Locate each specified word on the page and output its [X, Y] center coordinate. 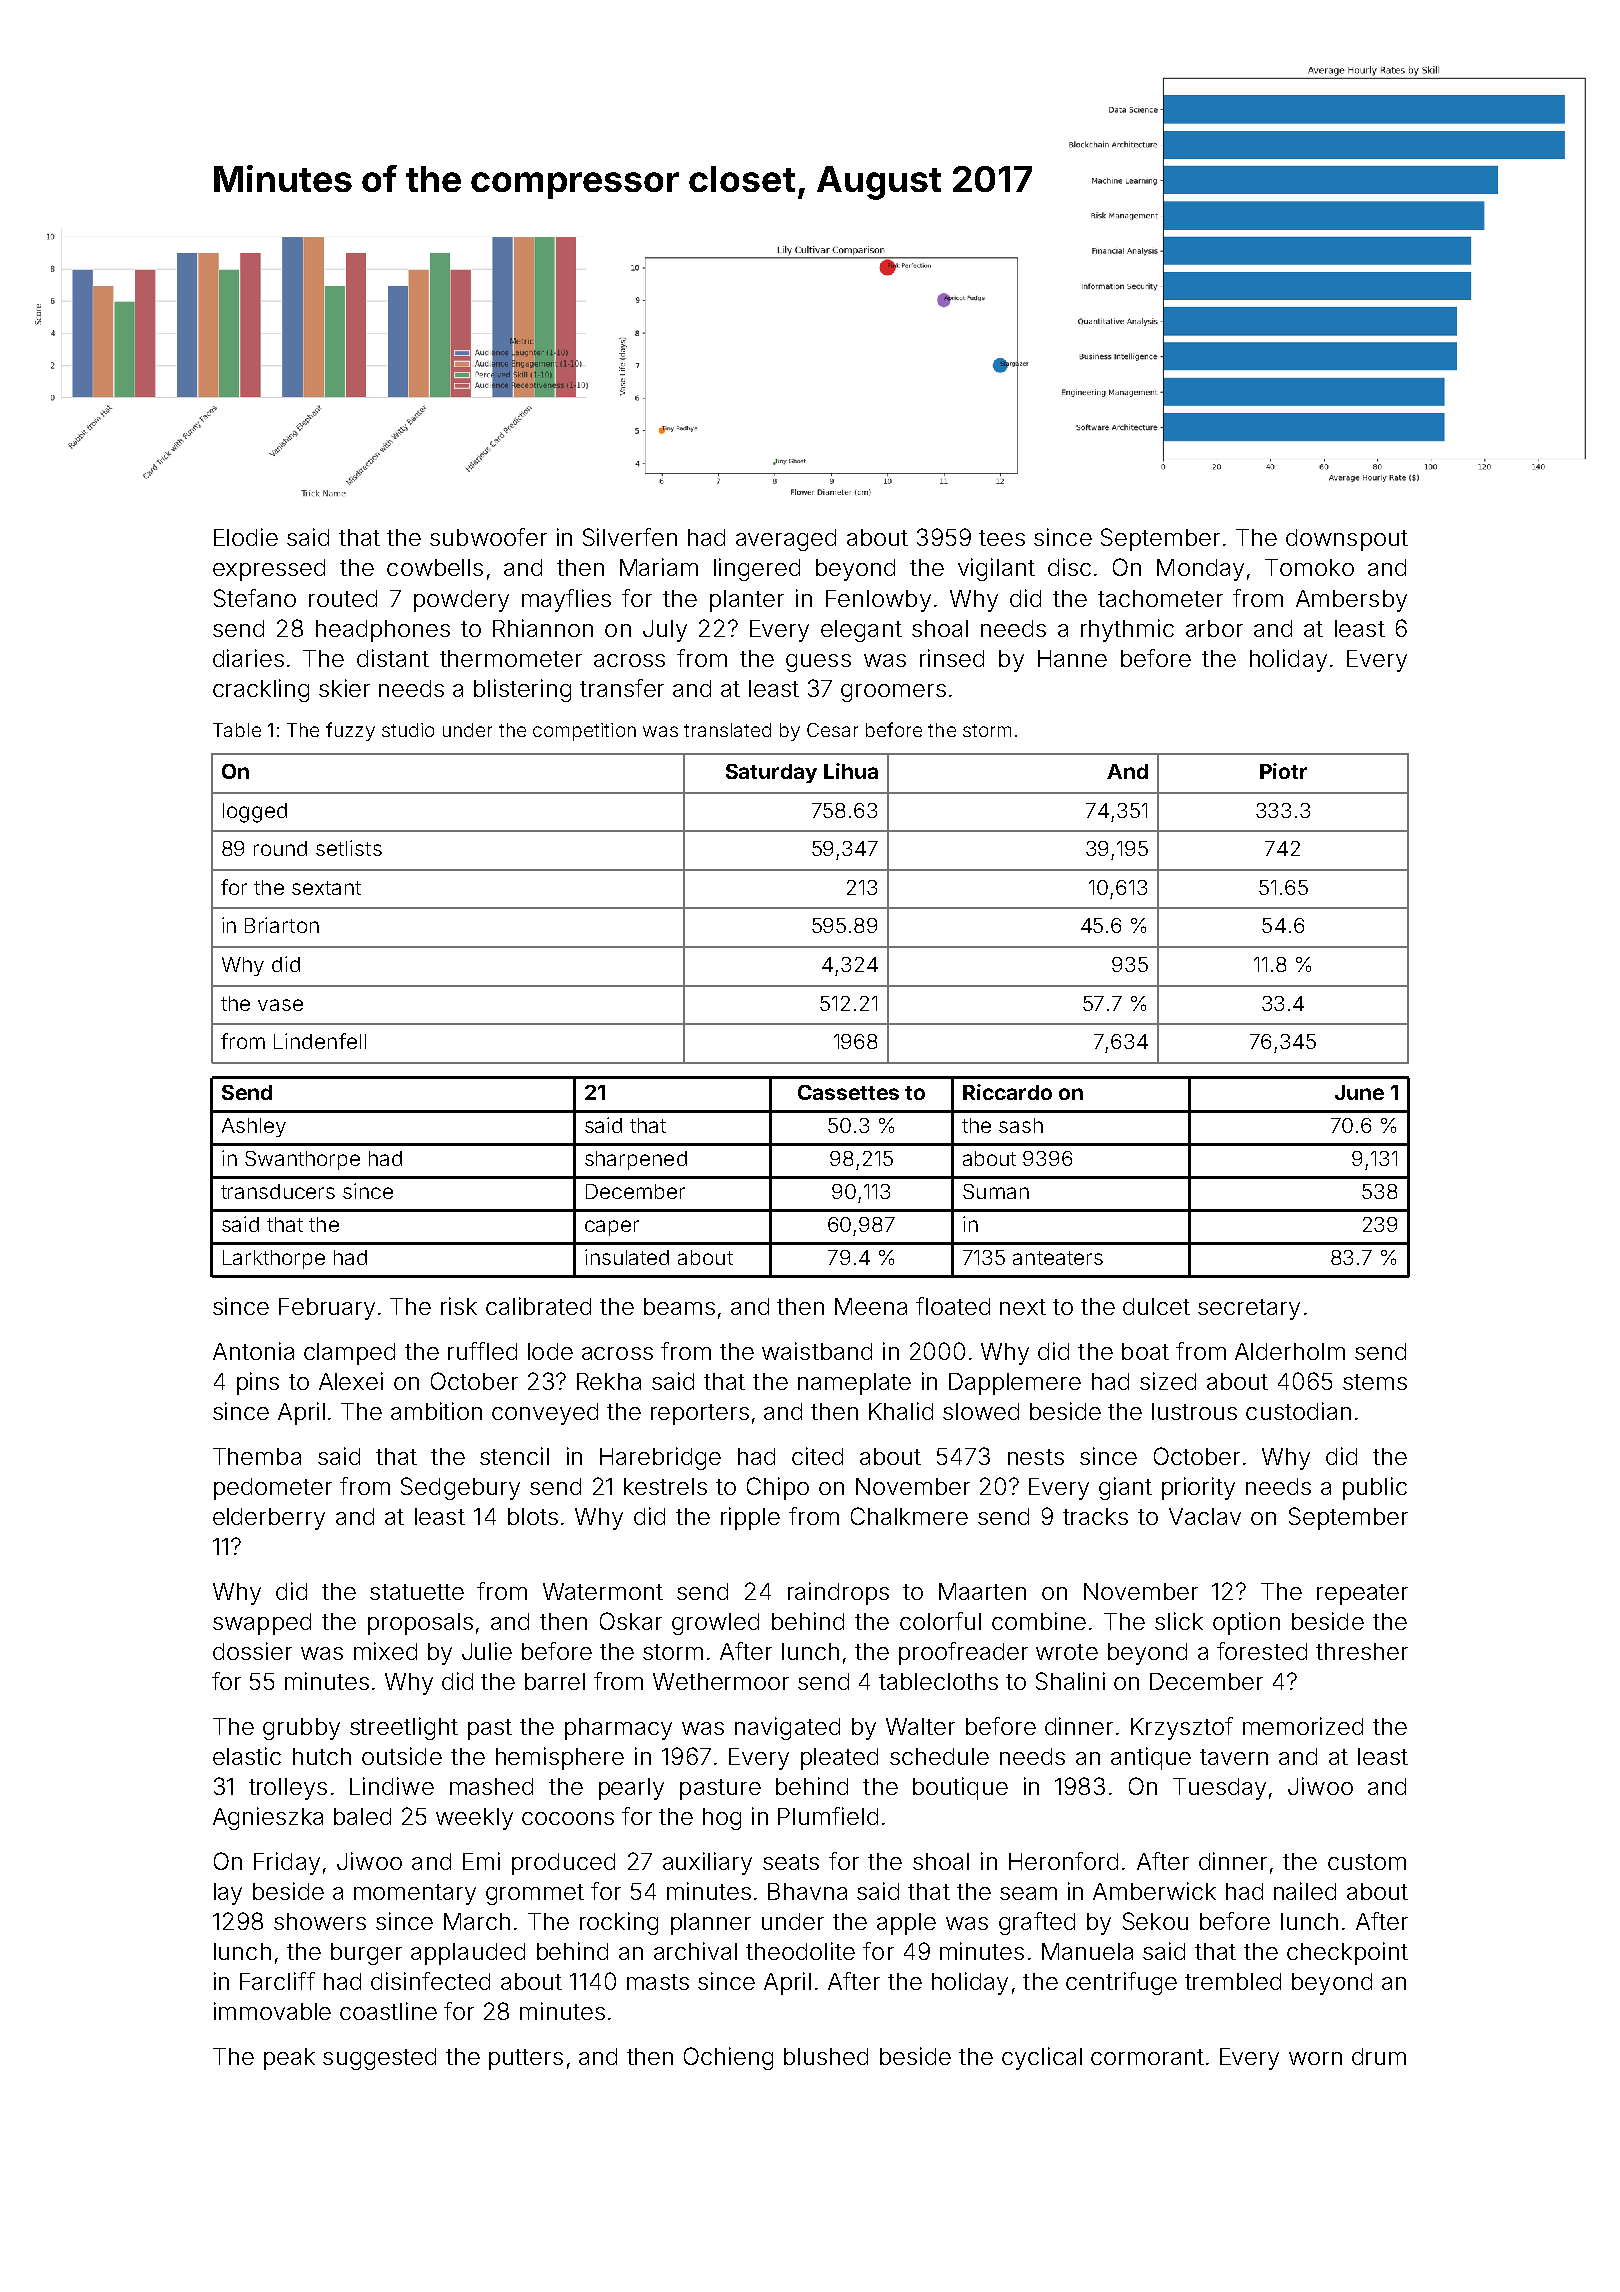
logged [255, 813]
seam [1028, 1893]
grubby [301, 1729]
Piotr [1283, 771]
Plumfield [828, 1816]
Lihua [851, 771]
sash [1021, 1125]
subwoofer [488, 537]
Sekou [1155, 1921]
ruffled [482, 1351]
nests [1036, 1457]
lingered [757, 569]
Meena [871, 1306]
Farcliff [277, 1981]
